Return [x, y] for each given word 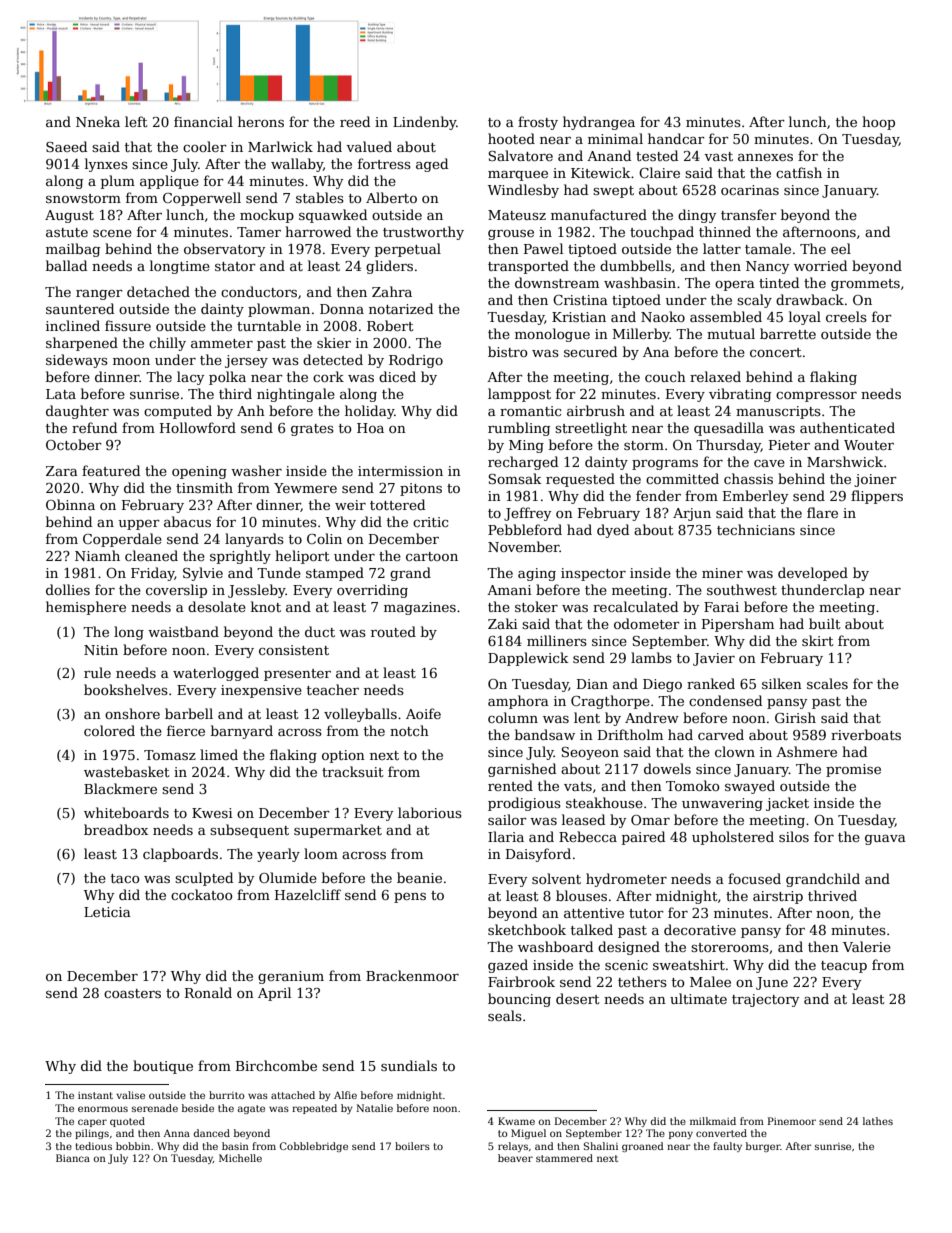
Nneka [98, 121]
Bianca [73, 1158]
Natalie [374, 1108]
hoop [878, 123]
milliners [557, 640]
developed [813, 574]
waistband [183, 631]
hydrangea [599, 123]
